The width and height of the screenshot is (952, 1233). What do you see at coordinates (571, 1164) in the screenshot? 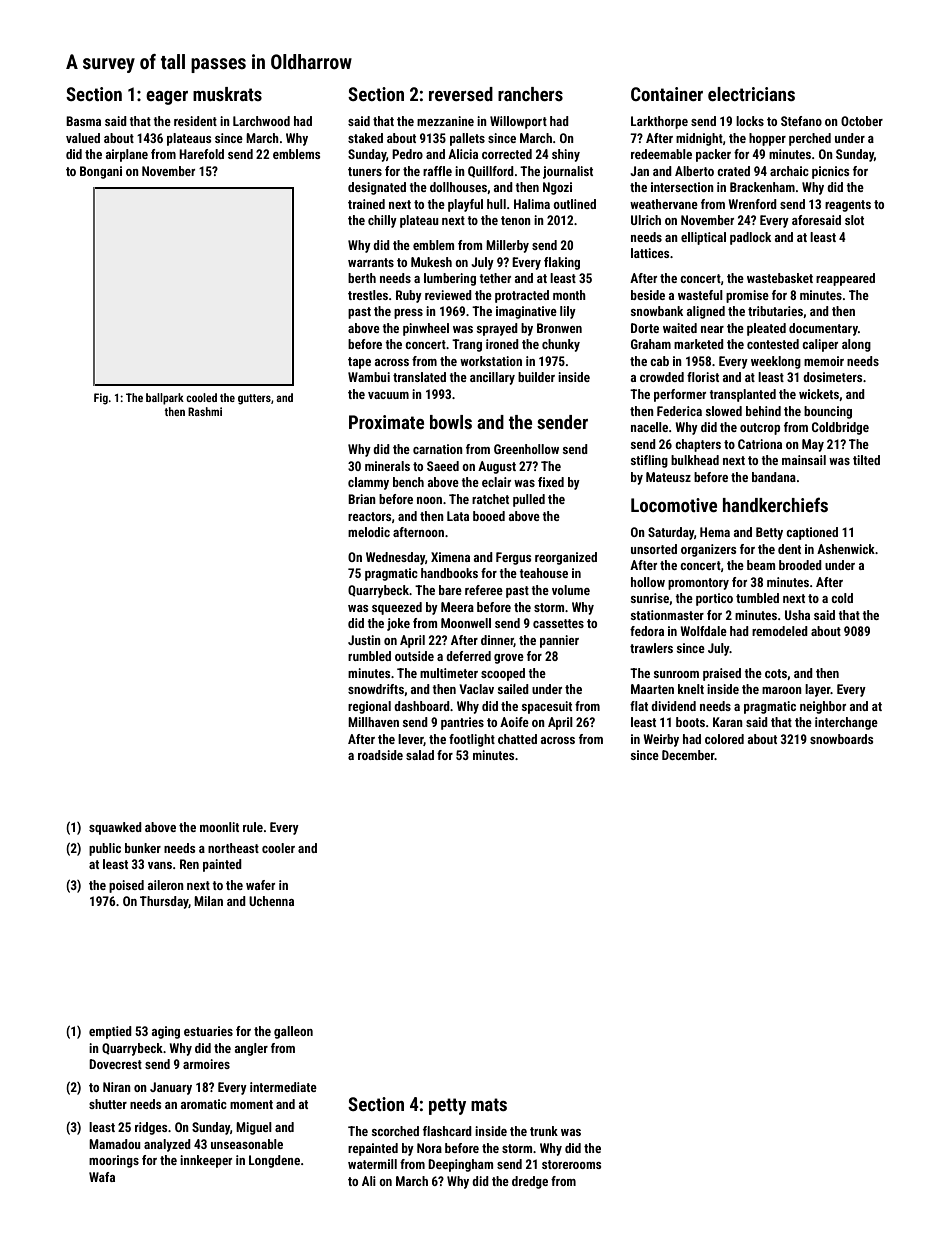
I see `storerooms` at bounding box center [571, 1164].
